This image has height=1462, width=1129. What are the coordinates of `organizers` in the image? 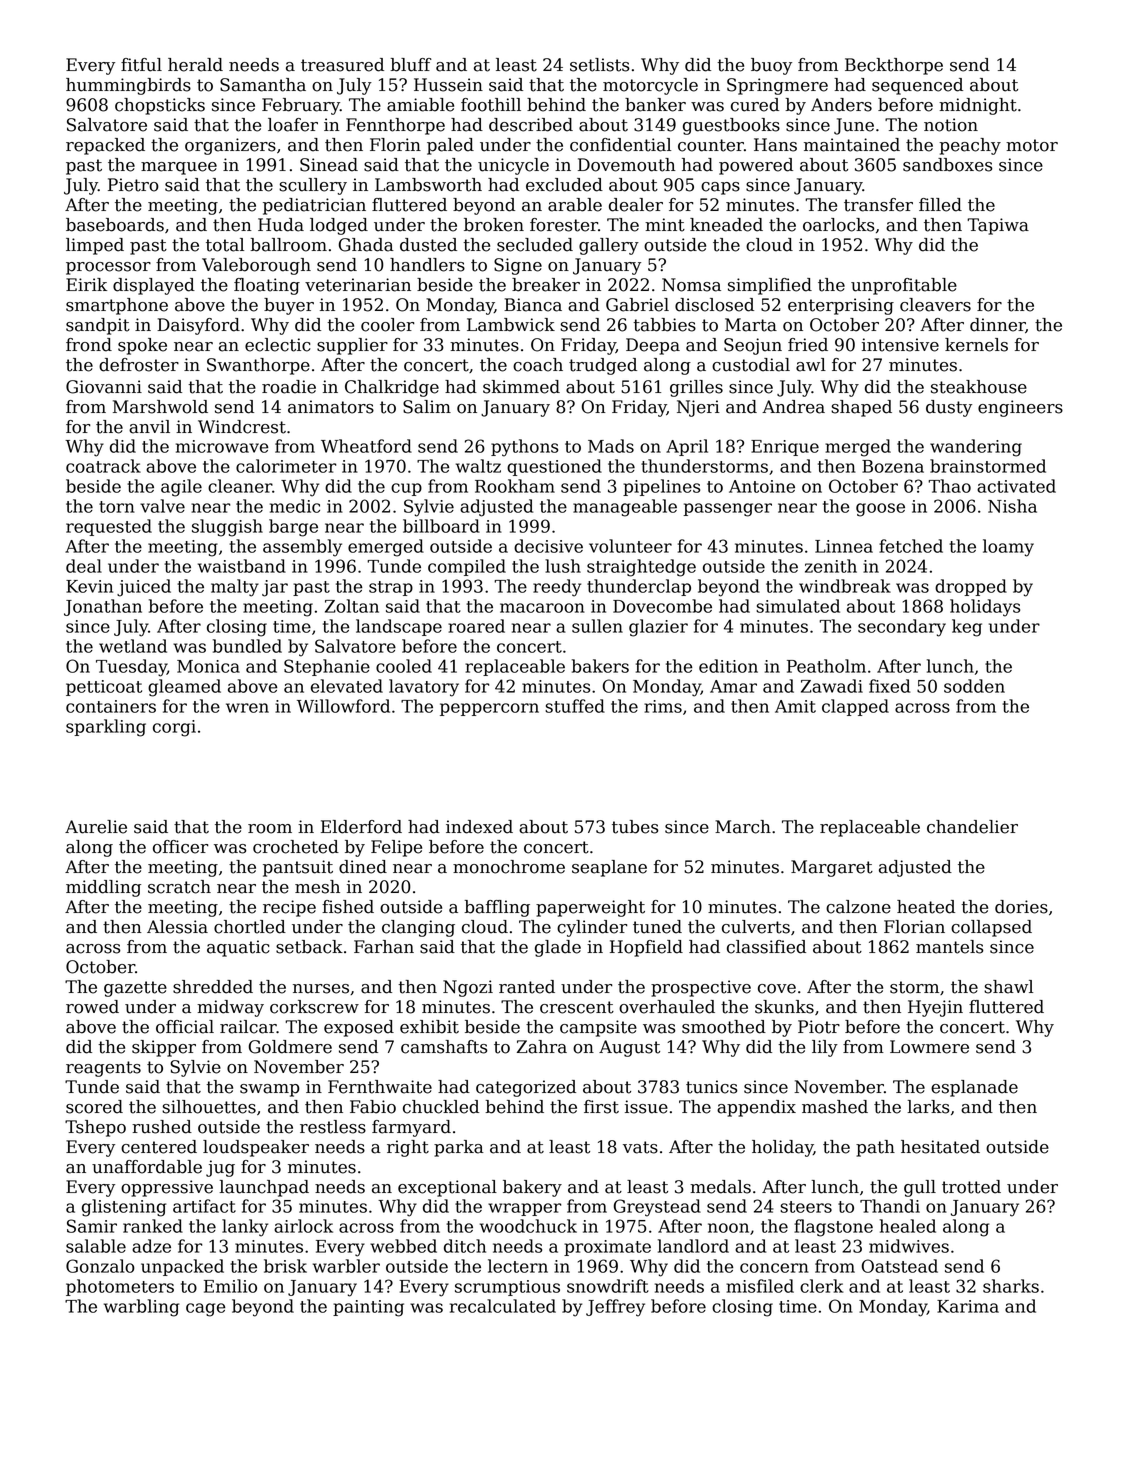 It's located at (230, 146).
